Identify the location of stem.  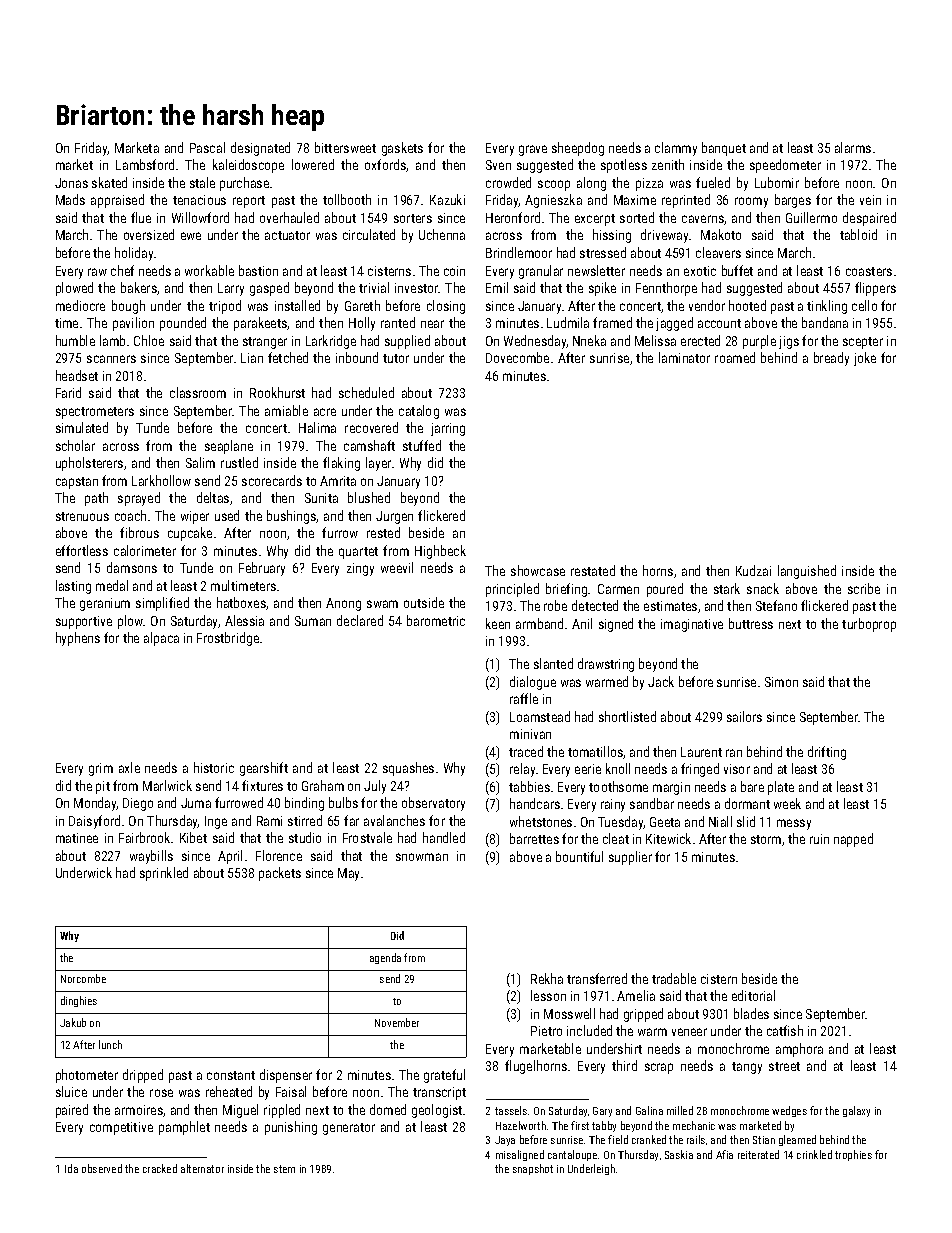
(284, 1169).
